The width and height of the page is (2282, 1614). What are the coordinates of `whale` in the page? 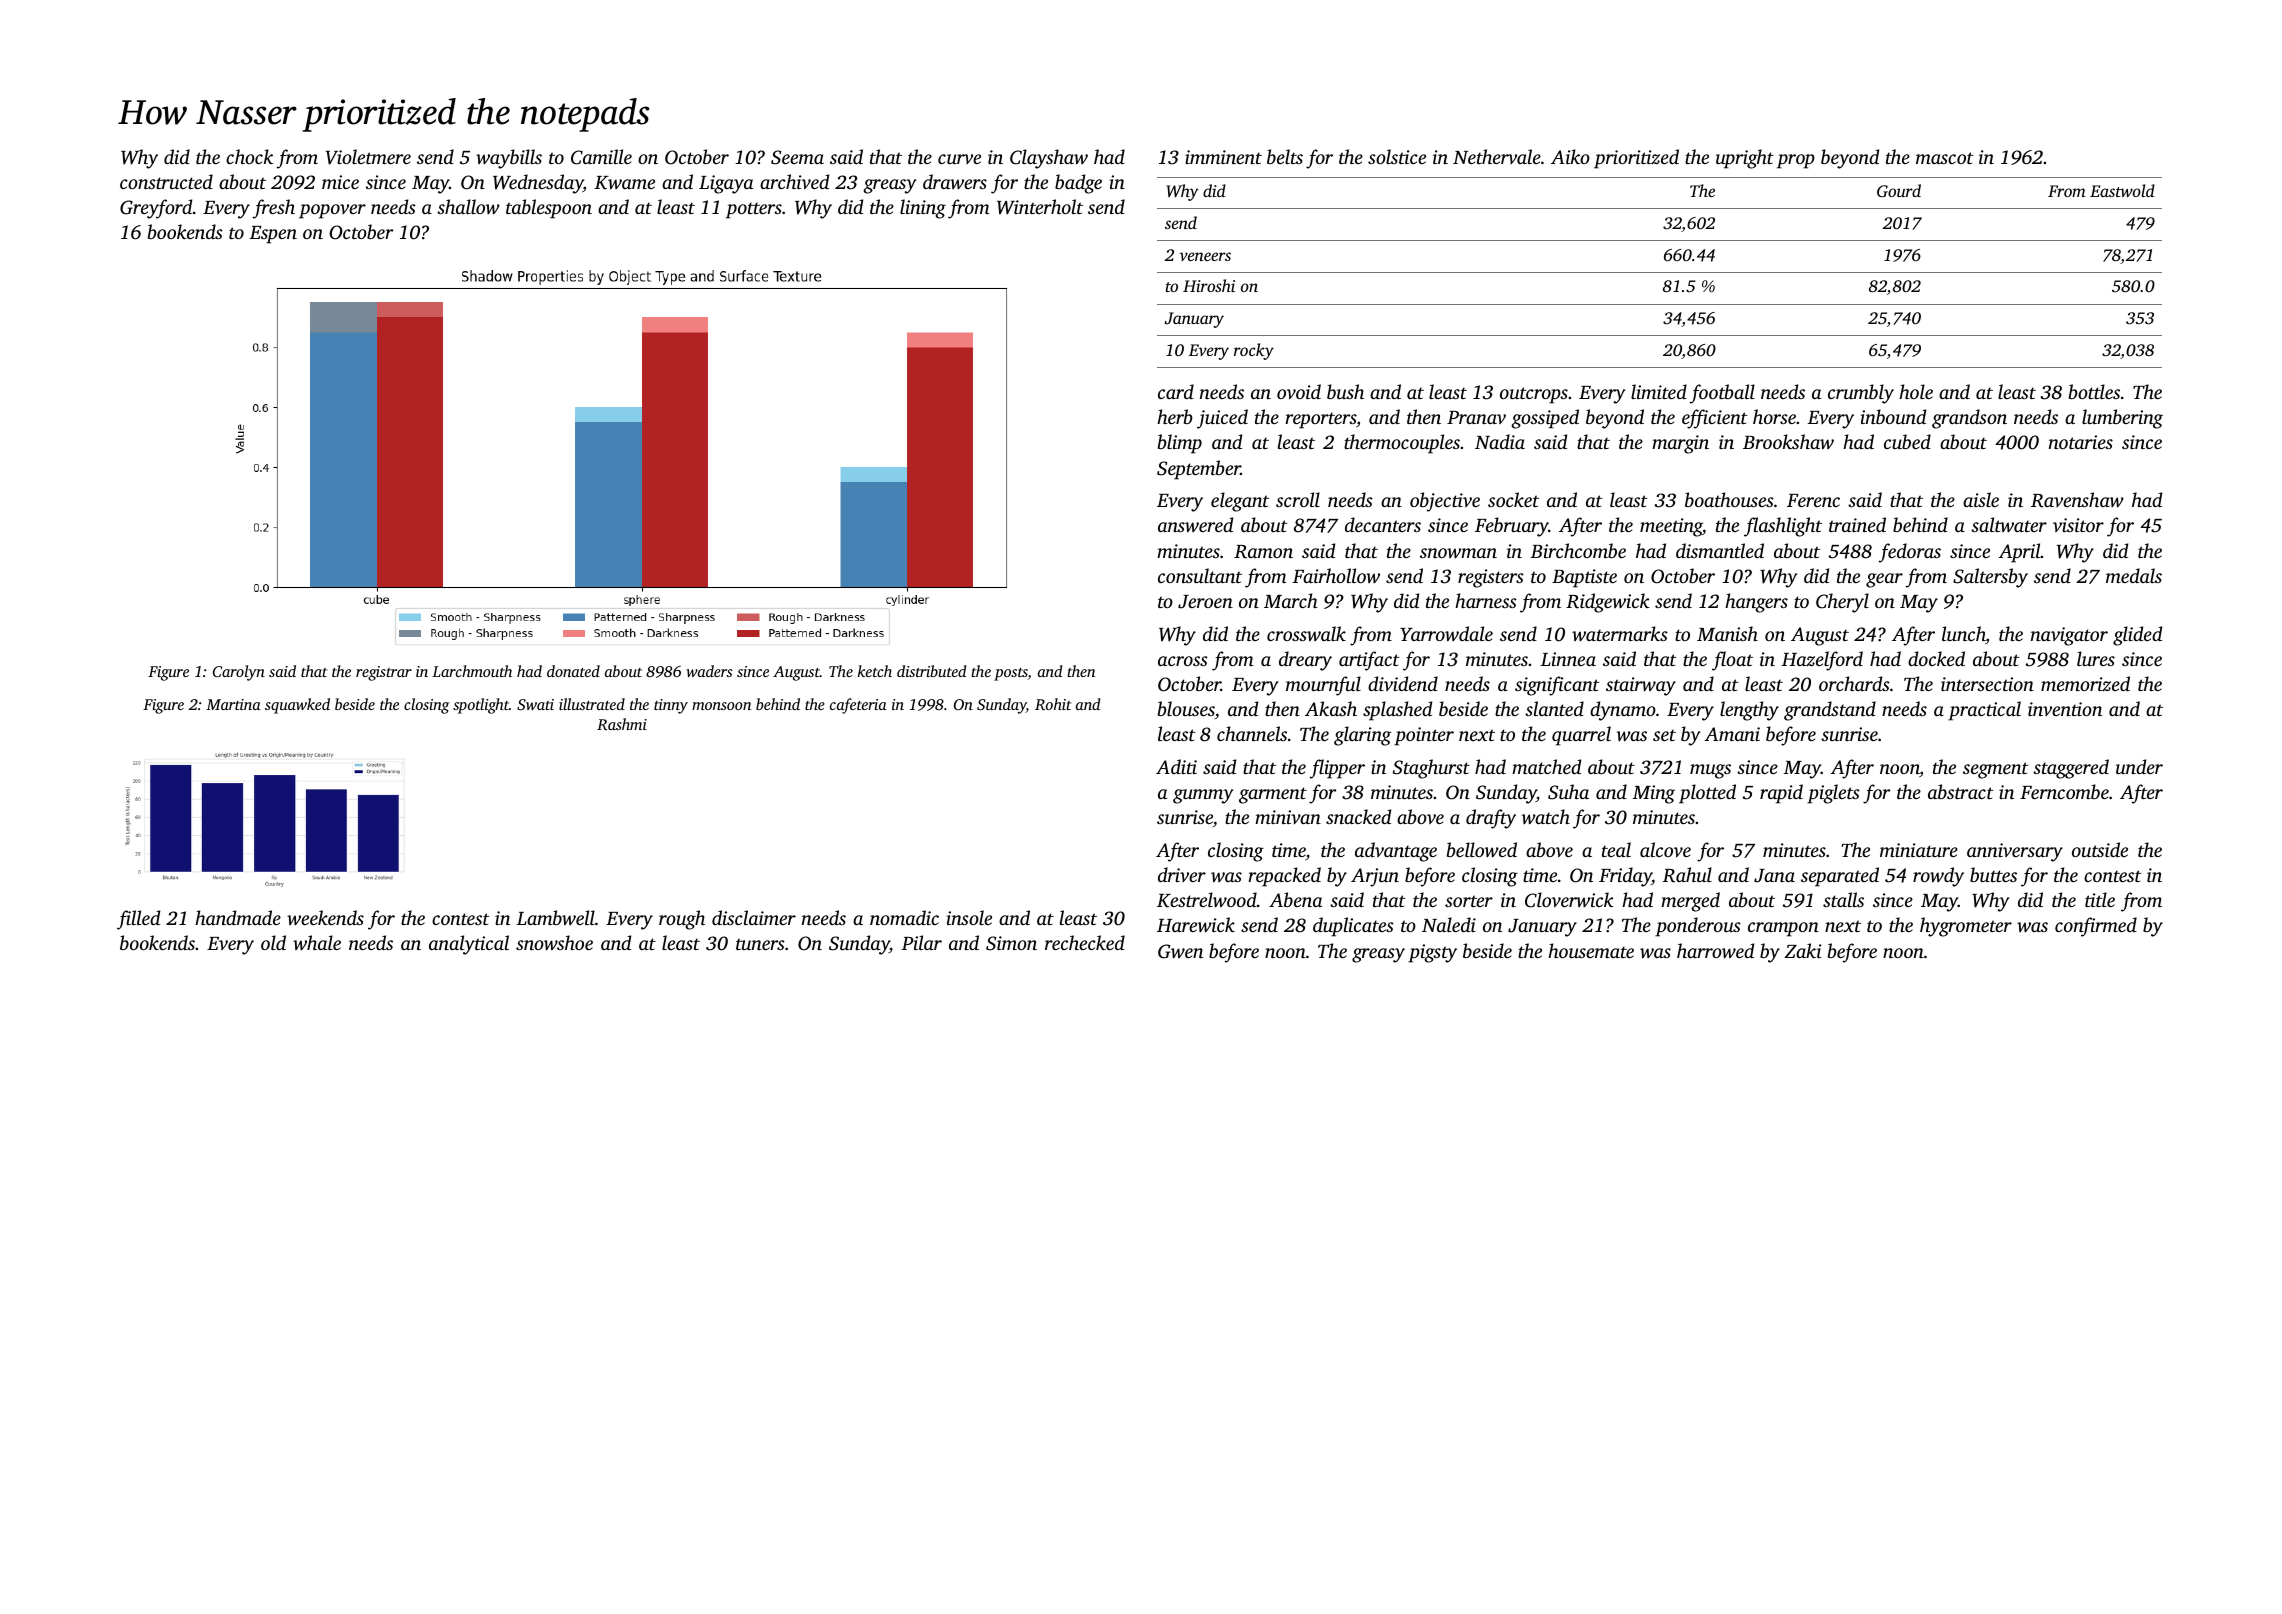 It's located at (317, 942).
